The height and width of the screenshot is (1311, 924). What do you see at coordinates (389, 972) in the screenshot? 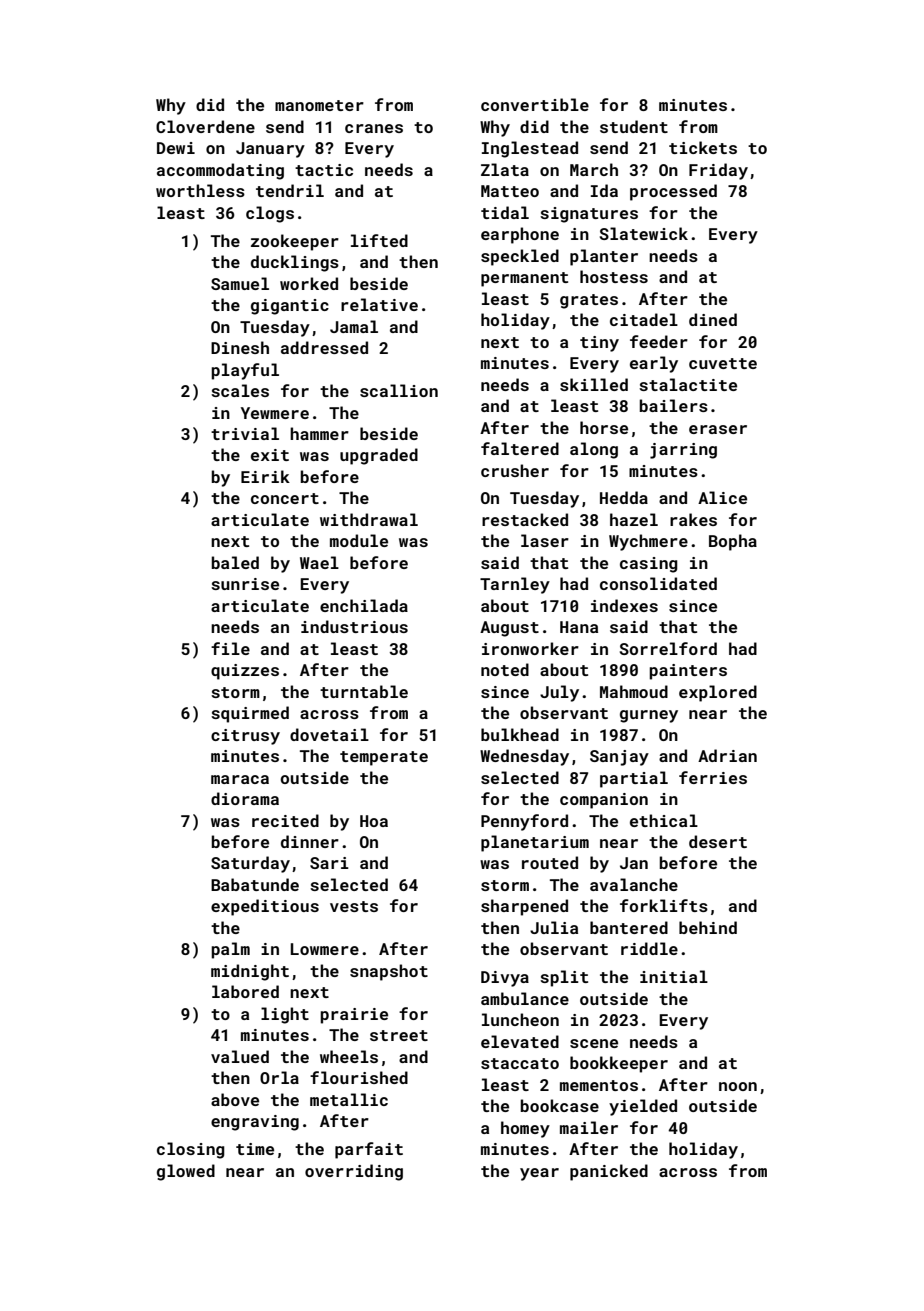
I see `snapshot` at bounding box center [389, 972].
